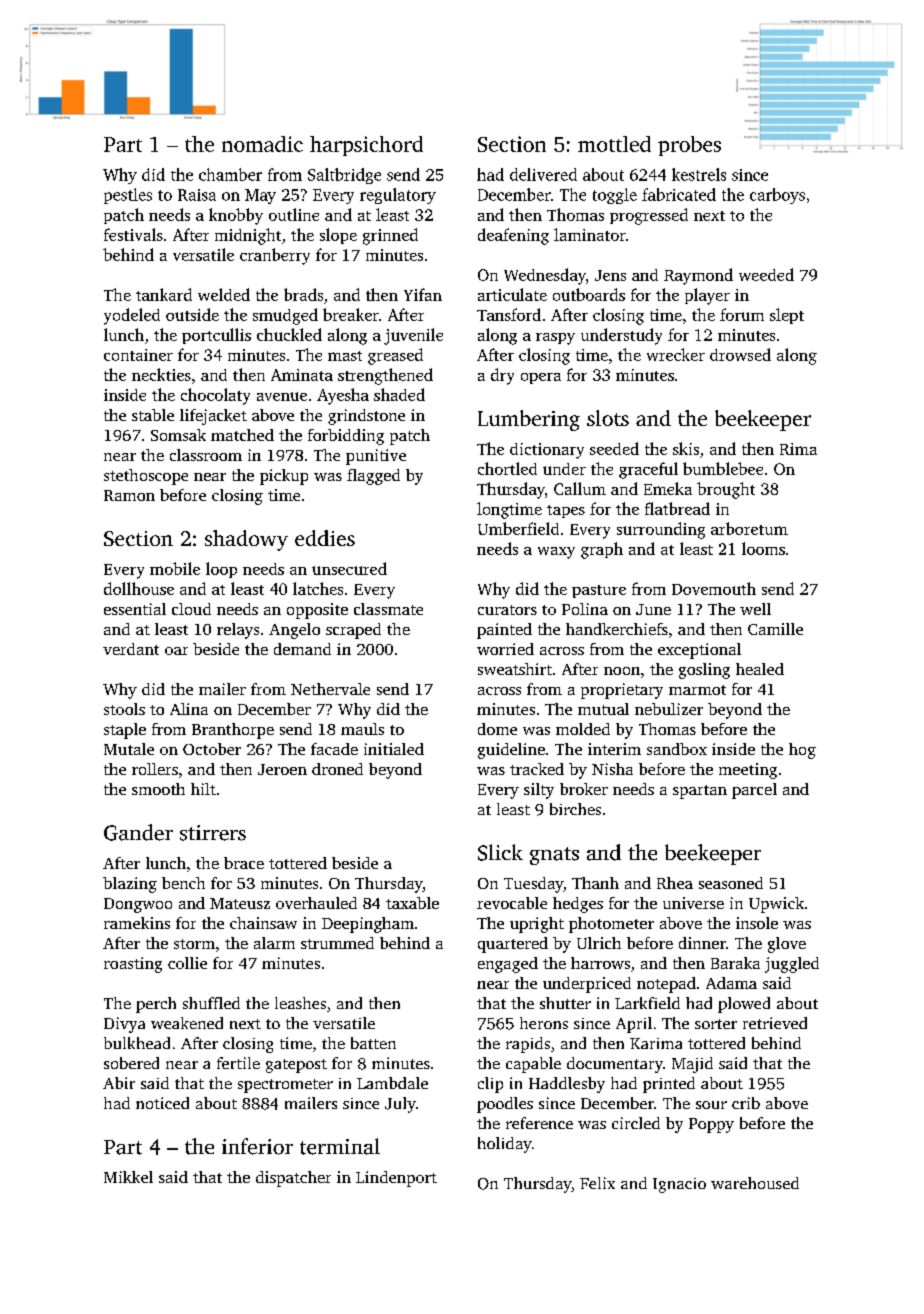 Image resolution: width=924 pixels, height=1314 pixels. What do you see at coordinates (615, 196) in the image?
I see `toggle` at bounding box center [615, 196].
